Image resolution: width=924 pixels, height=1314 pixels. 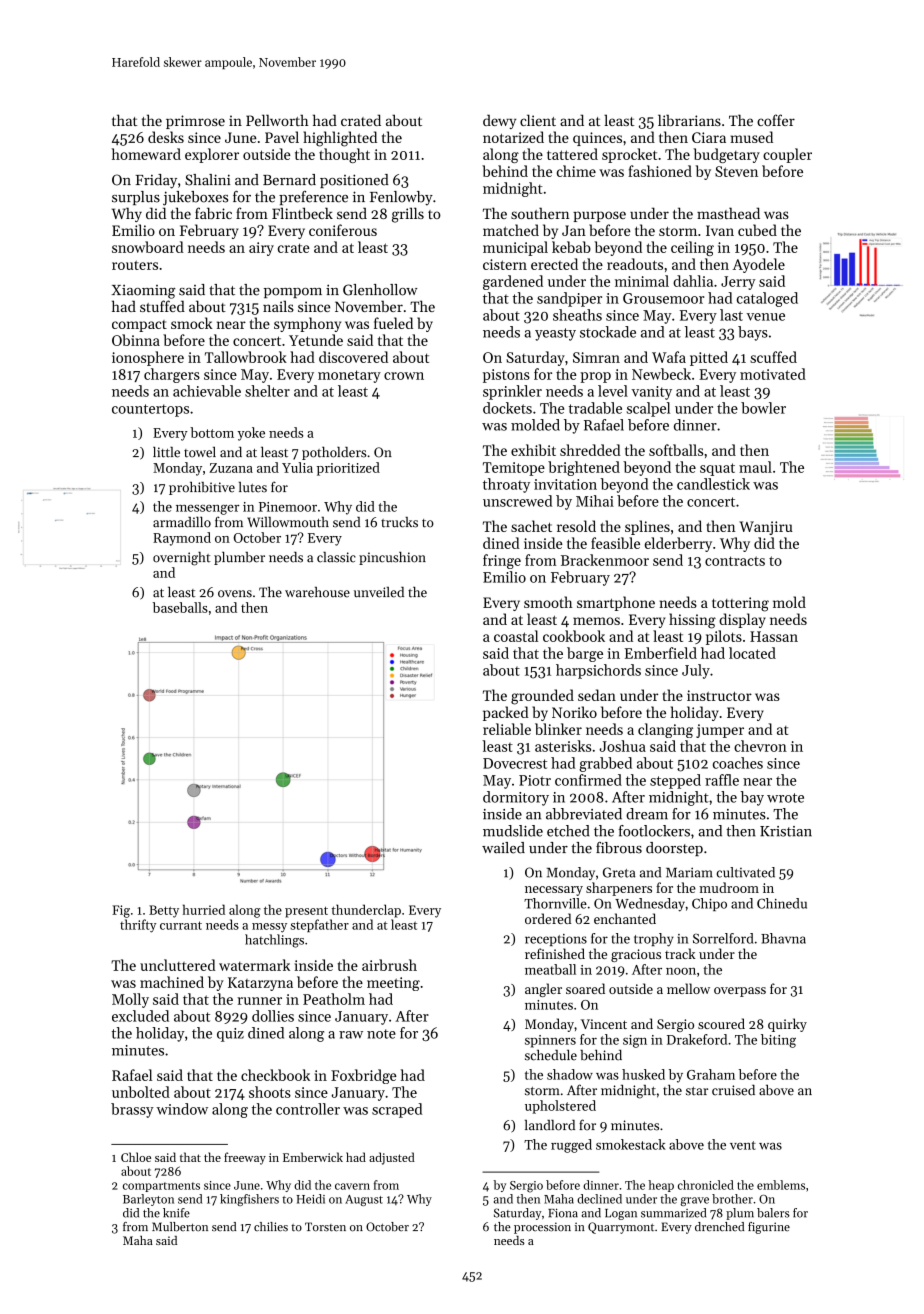 I want to click on adjusted, so click(x=392, y=1158).
